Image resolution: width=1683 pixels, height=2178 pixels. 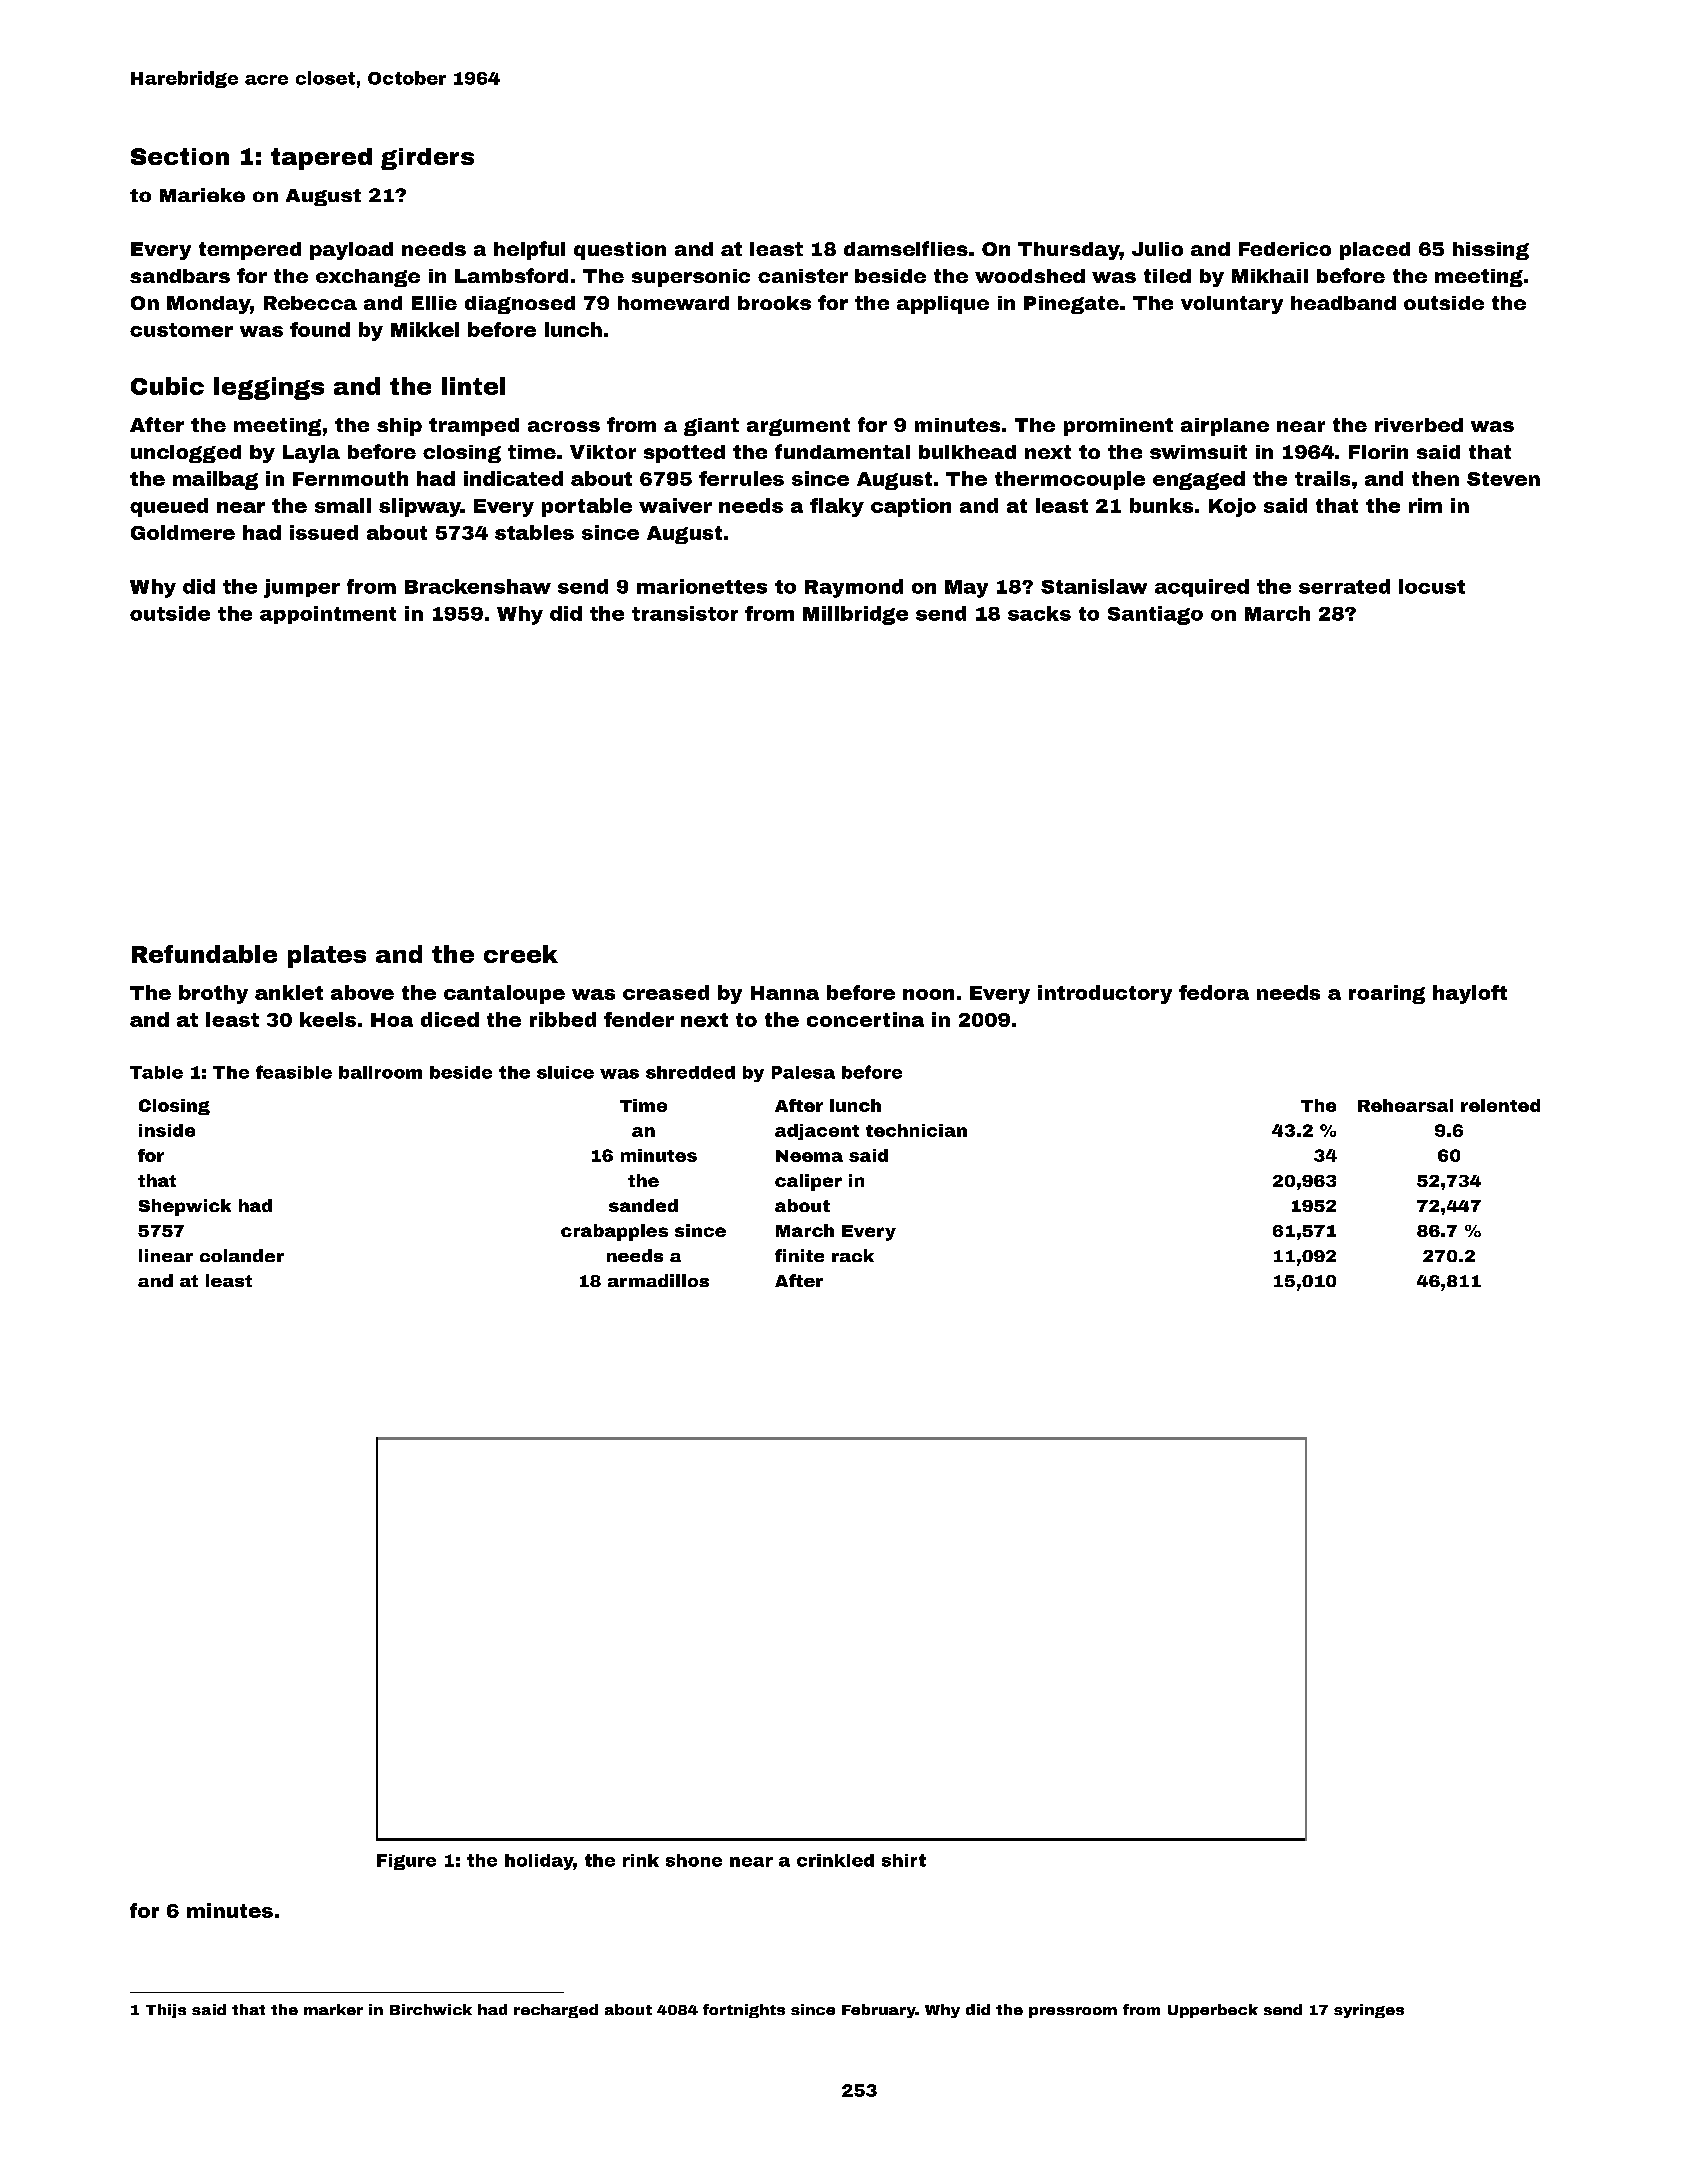 What do you see at coordinates (658, 1280) in the screenshot?
I see `armadillos` at bounding box center [658, 1280].
